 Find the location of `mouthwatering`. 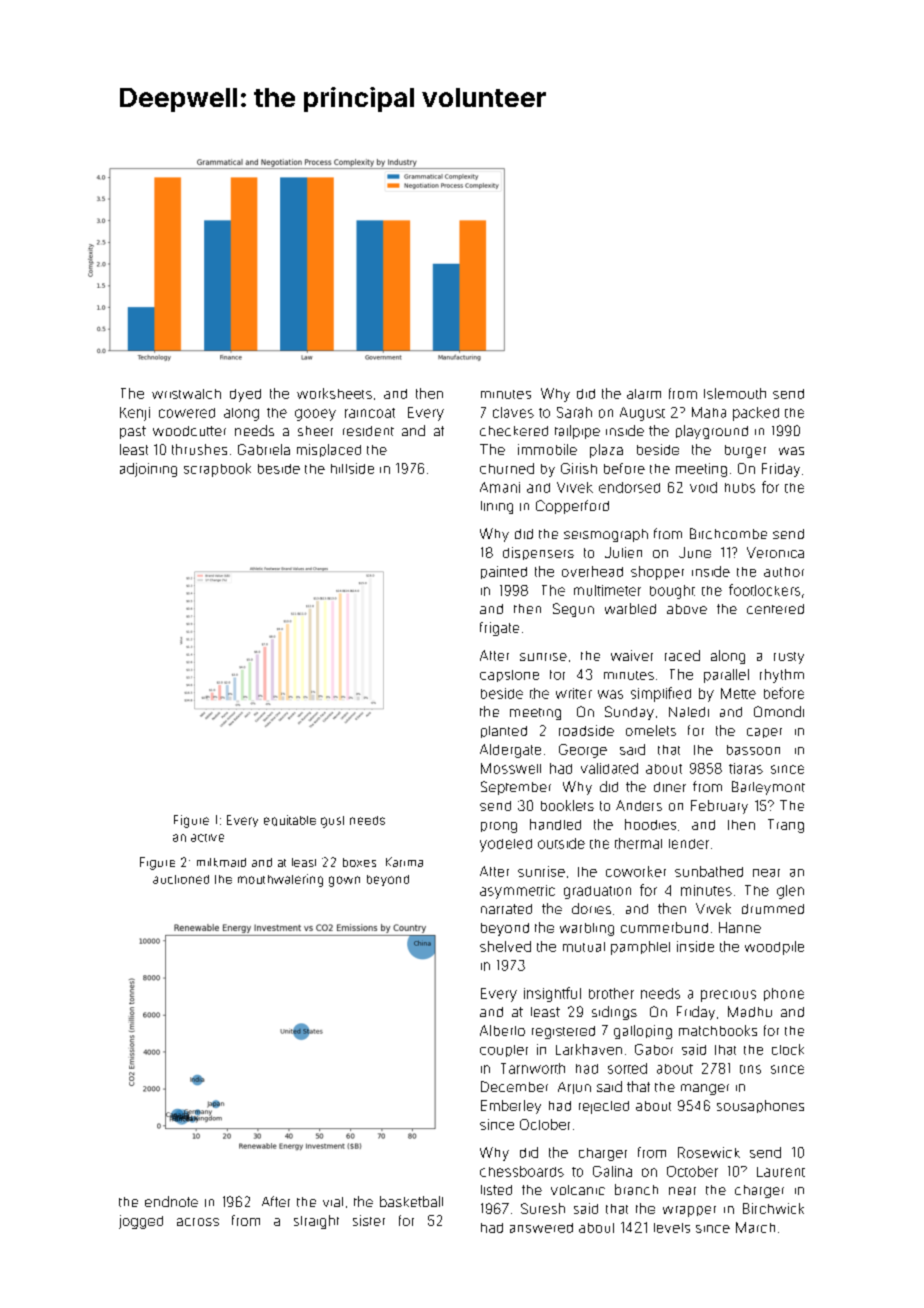

mouthwatering is located at coordinates (280, 880).
